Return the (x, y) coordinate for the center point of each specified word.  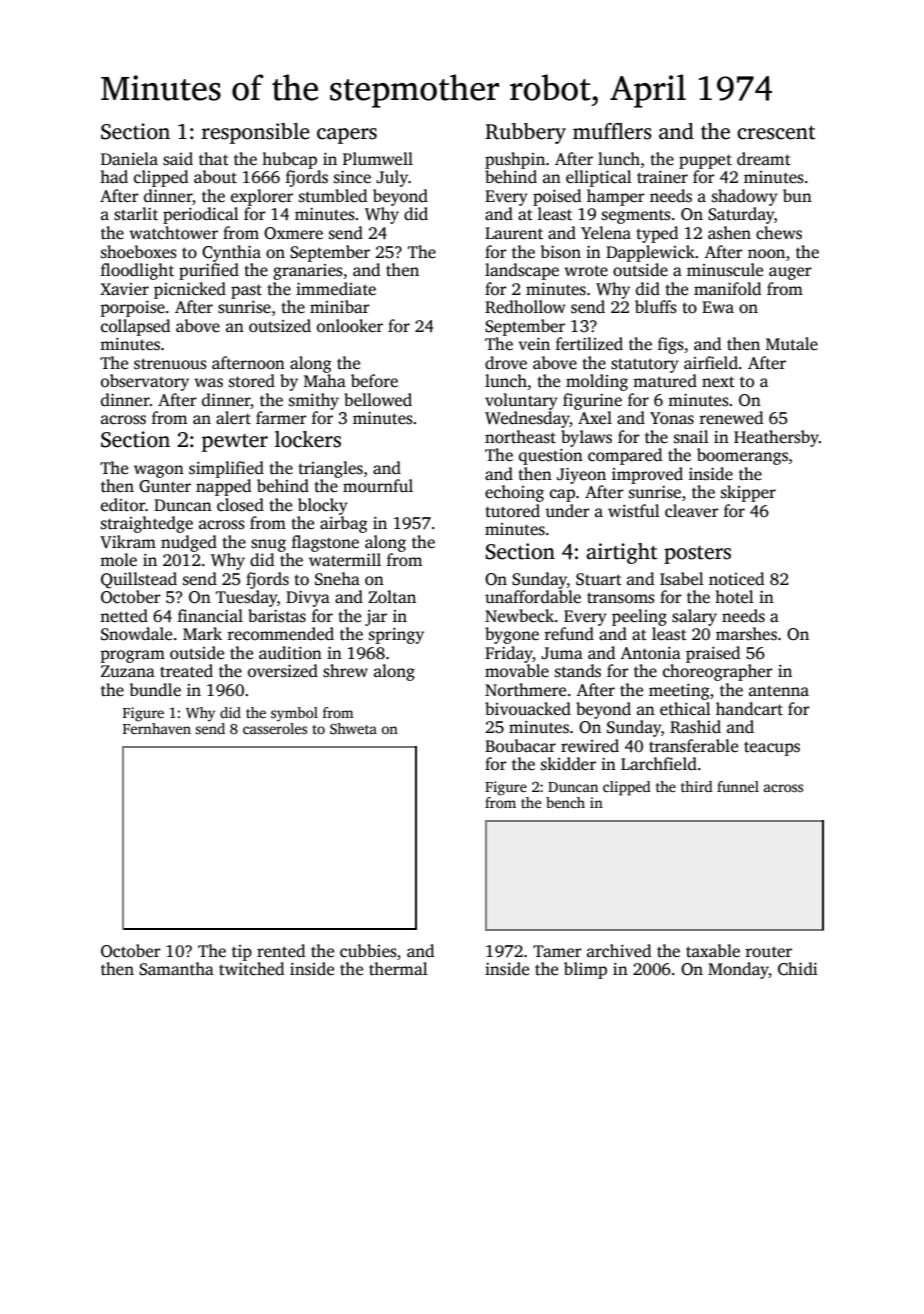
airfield (711, 363)
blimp (585, 970)
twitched (251, 969)
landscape (522, 271)
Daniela (129, 159)
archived (619, 951)
